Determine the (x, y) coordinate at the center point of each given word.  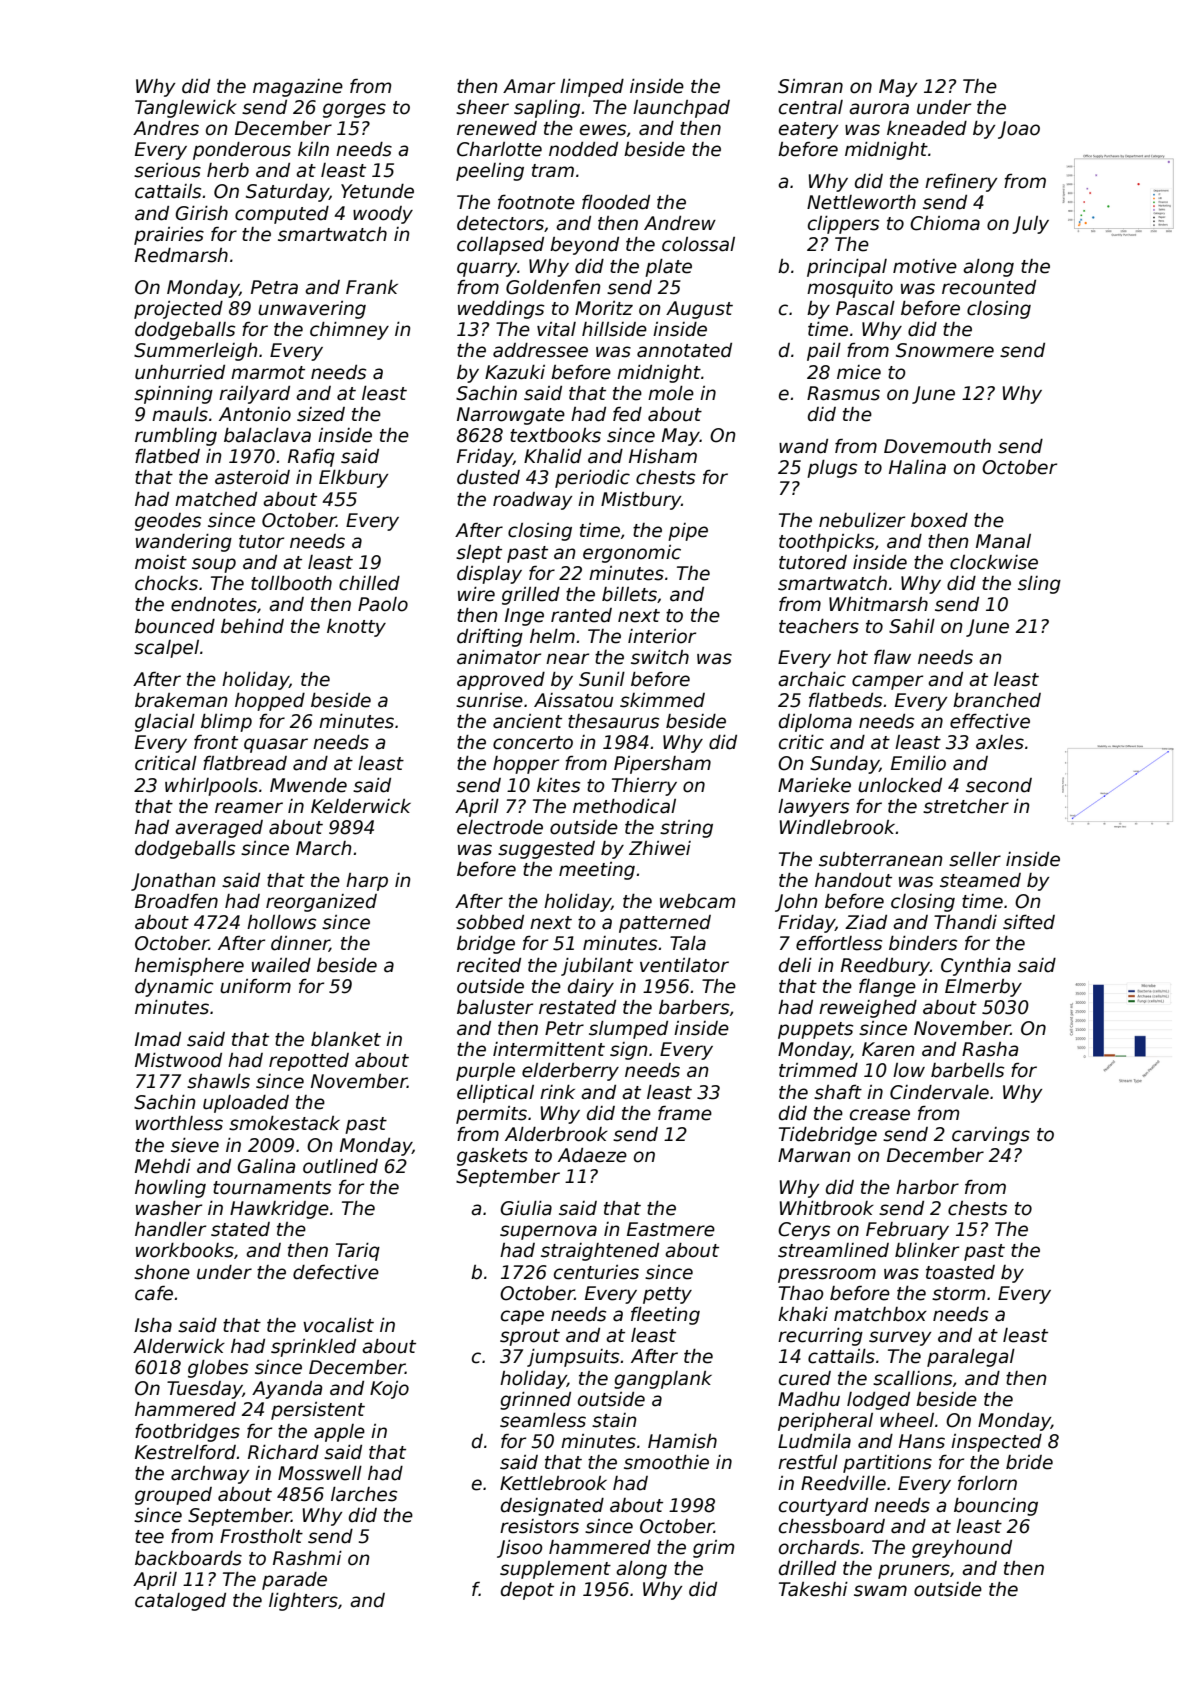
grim (713, 1549)
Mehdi (163, 1166)
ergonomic (632, 554)
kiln (313, 149)
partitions (887, 1464)
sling (1039, 585)
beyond (584, 246)
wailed (281, 965)
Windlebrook (838, 827)
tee (149, 1537)
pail (824, 352)
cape (522, 1317)
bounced (175, 626)
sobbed (490, 922)
